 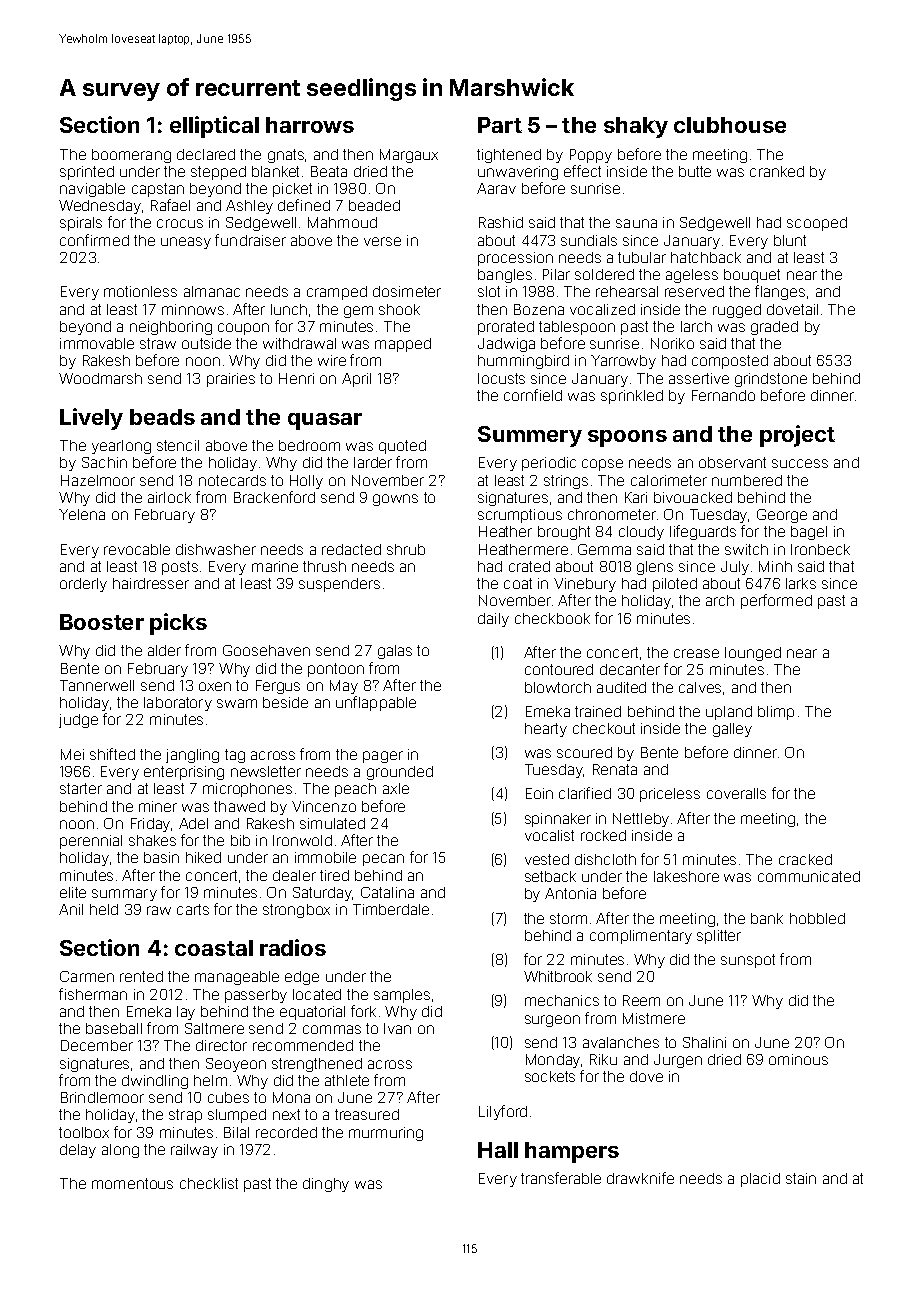 What do you see at coordinates (209, 1183) in the page?
I see `checklist` at bounding box center [209, 1183].
